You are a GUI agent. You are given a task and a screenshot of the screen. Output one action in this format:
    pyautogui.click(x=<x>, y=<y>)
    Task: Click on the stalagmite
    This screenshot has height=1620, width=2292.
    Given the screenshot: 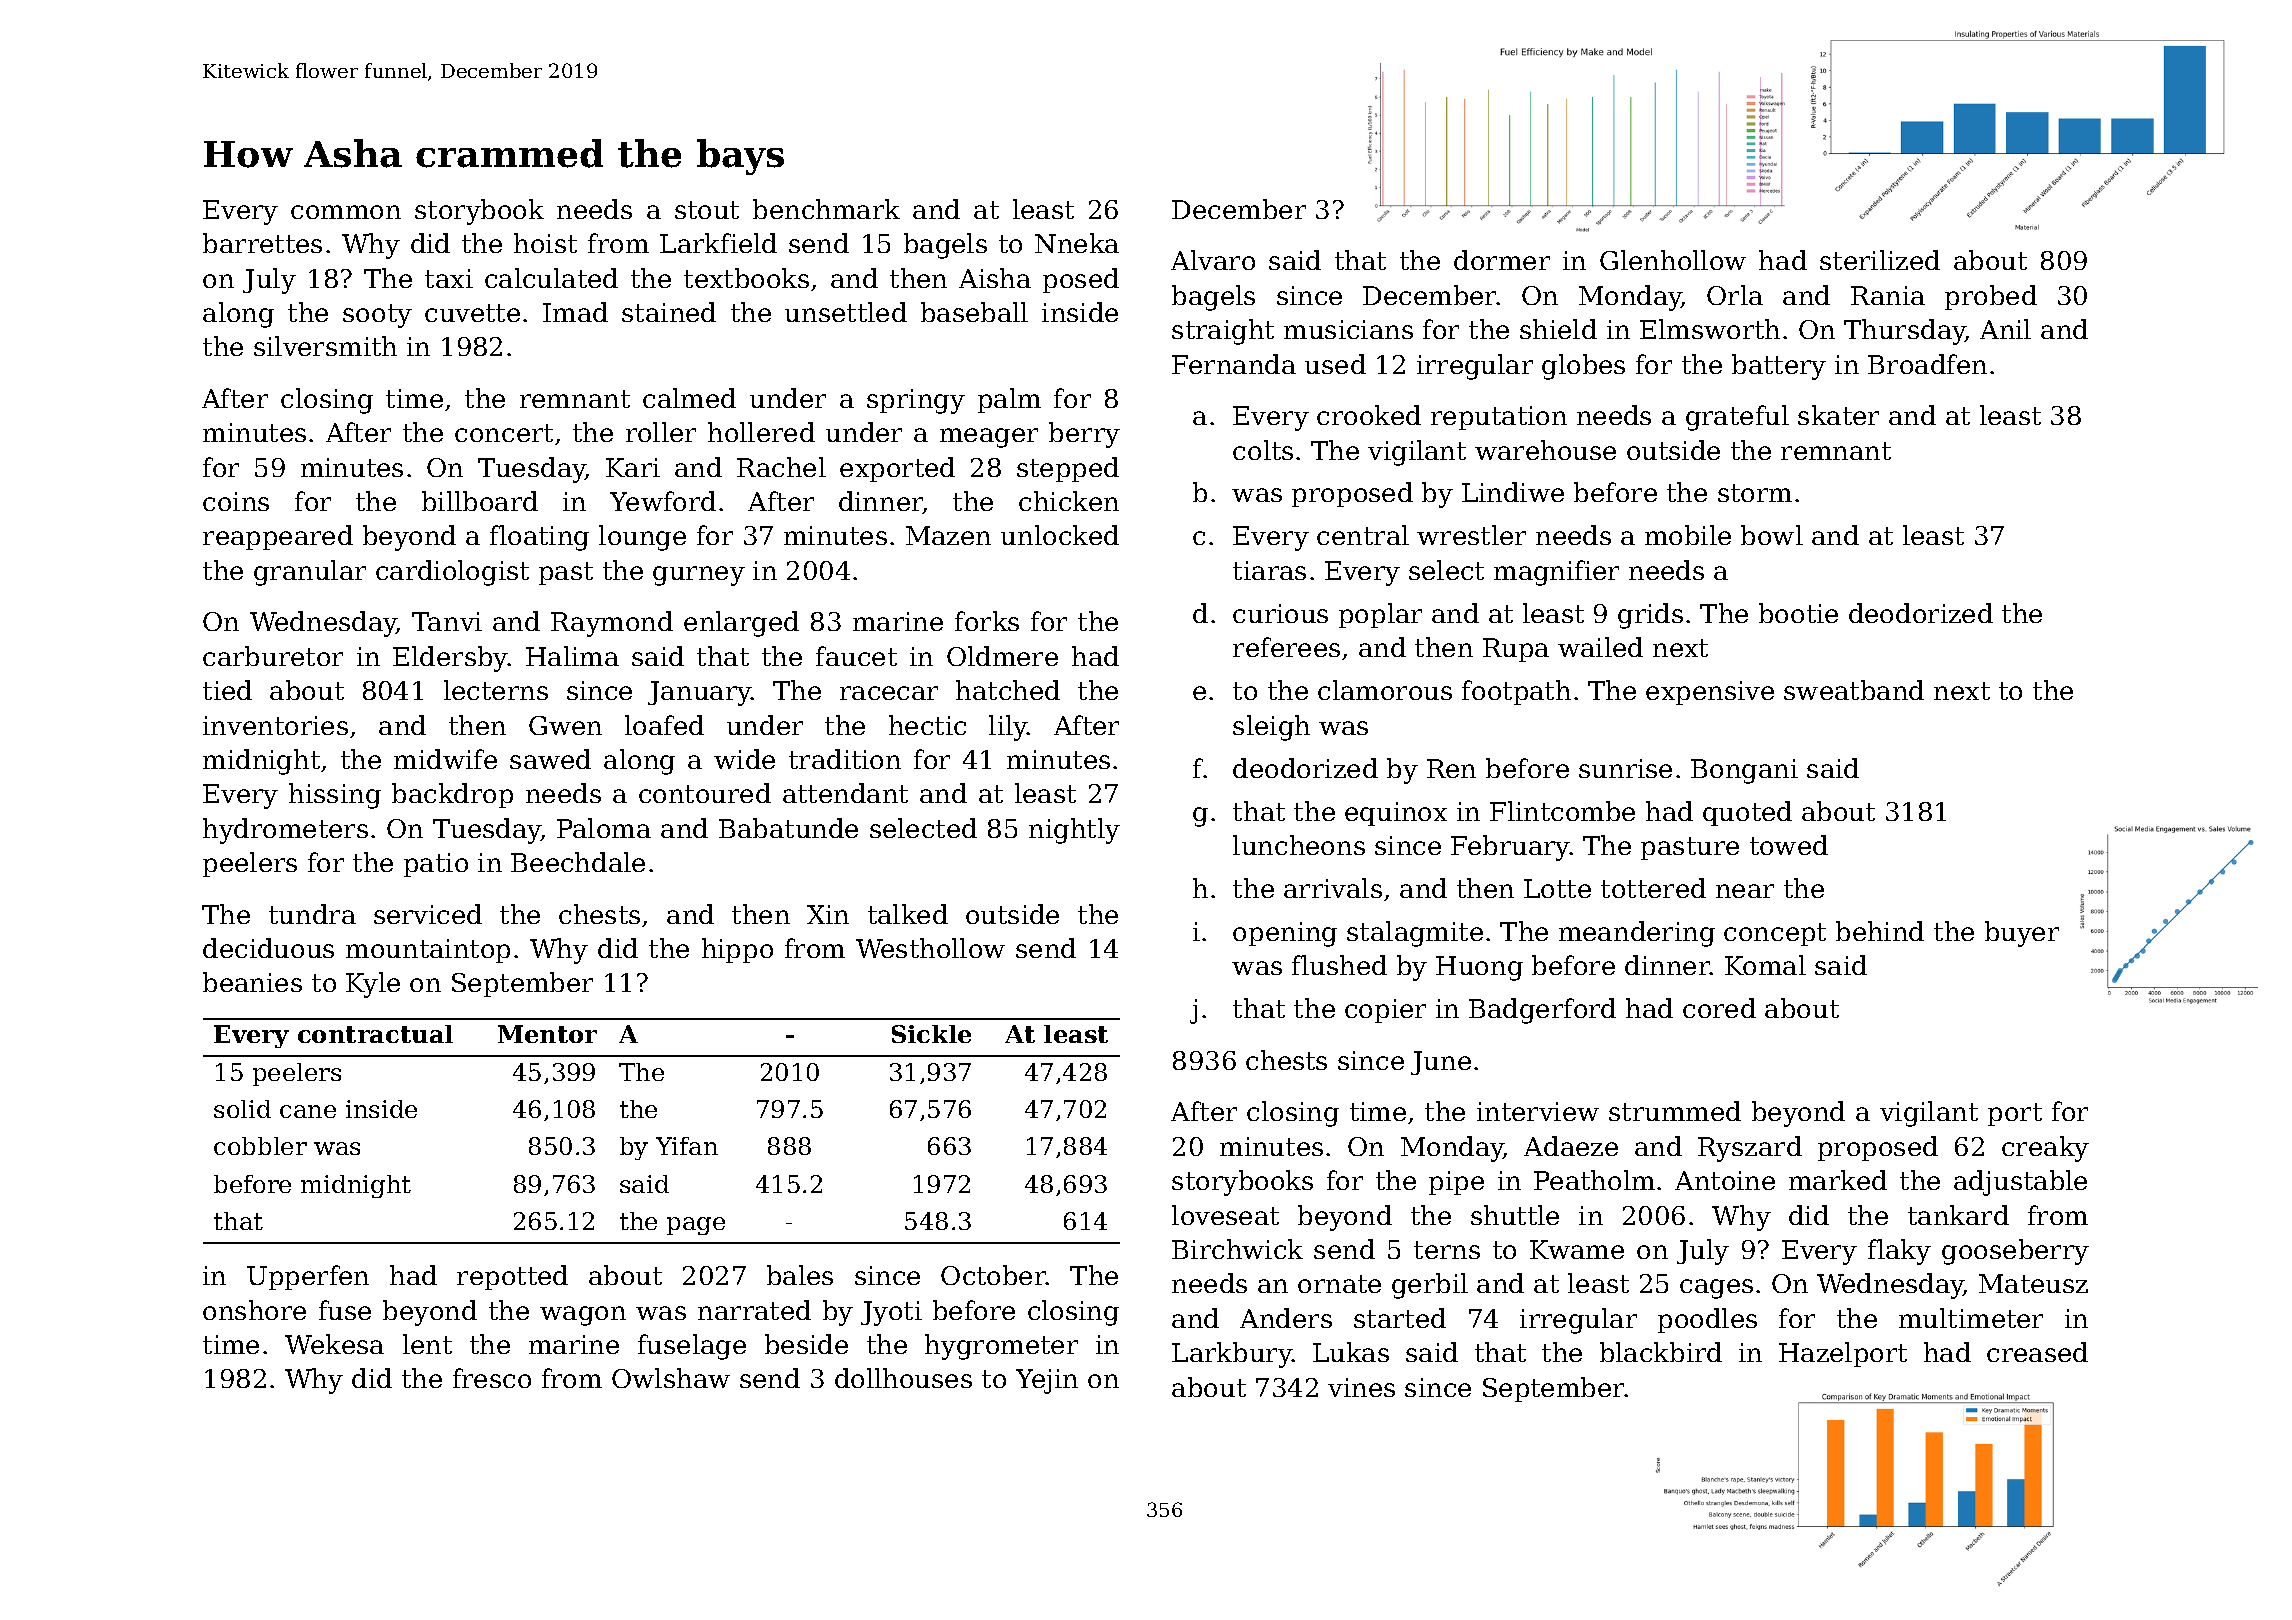 What is the action you would take?
    pyautogui.click(x=1415, y=934)
